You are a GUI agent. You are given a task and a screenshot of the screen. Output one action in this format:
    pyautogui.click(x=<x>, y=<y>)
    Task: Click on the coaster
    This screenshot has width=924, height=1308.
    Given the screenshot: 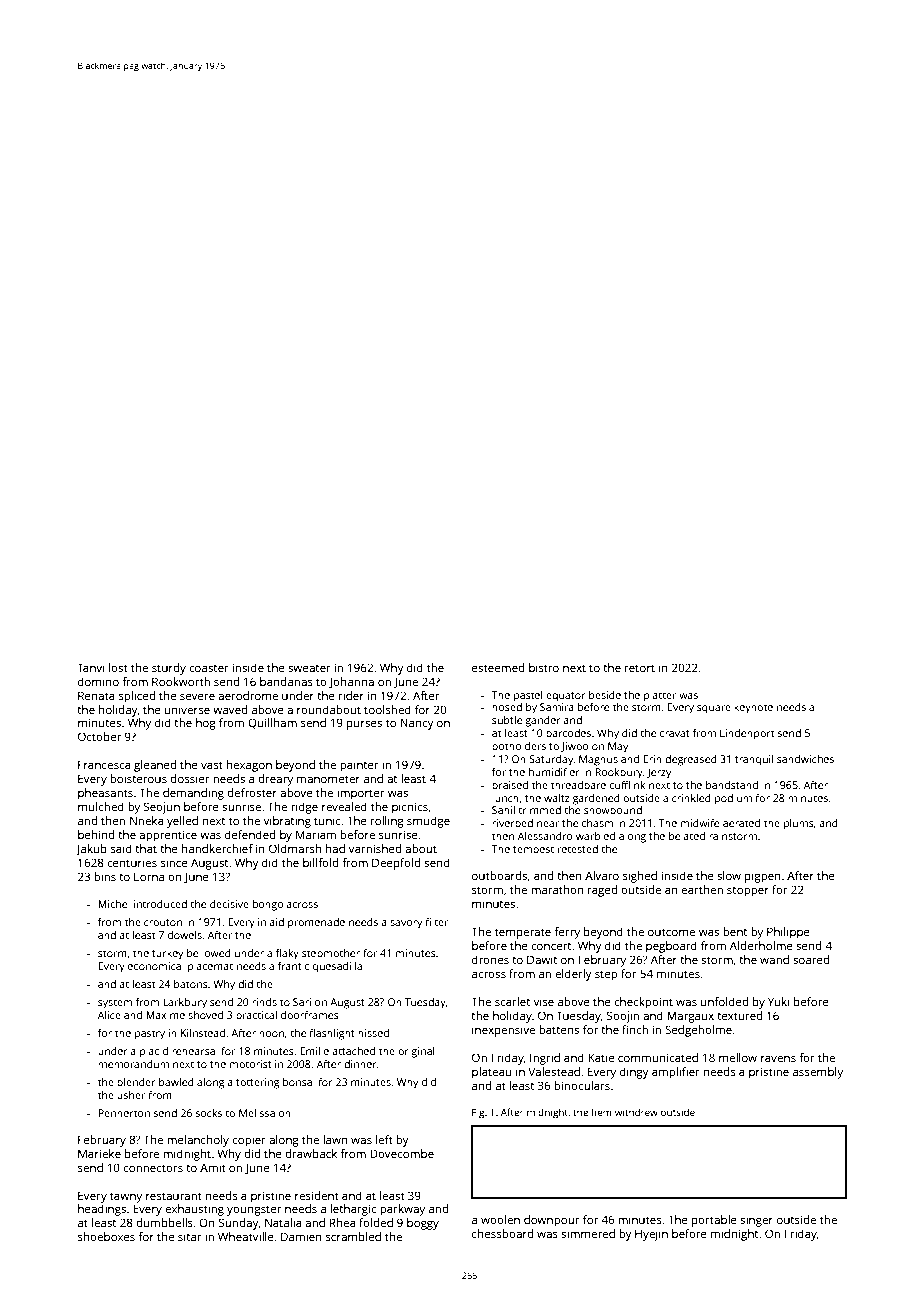 What is the action you would take?
    pyautogui.click(x=209, y=668)
